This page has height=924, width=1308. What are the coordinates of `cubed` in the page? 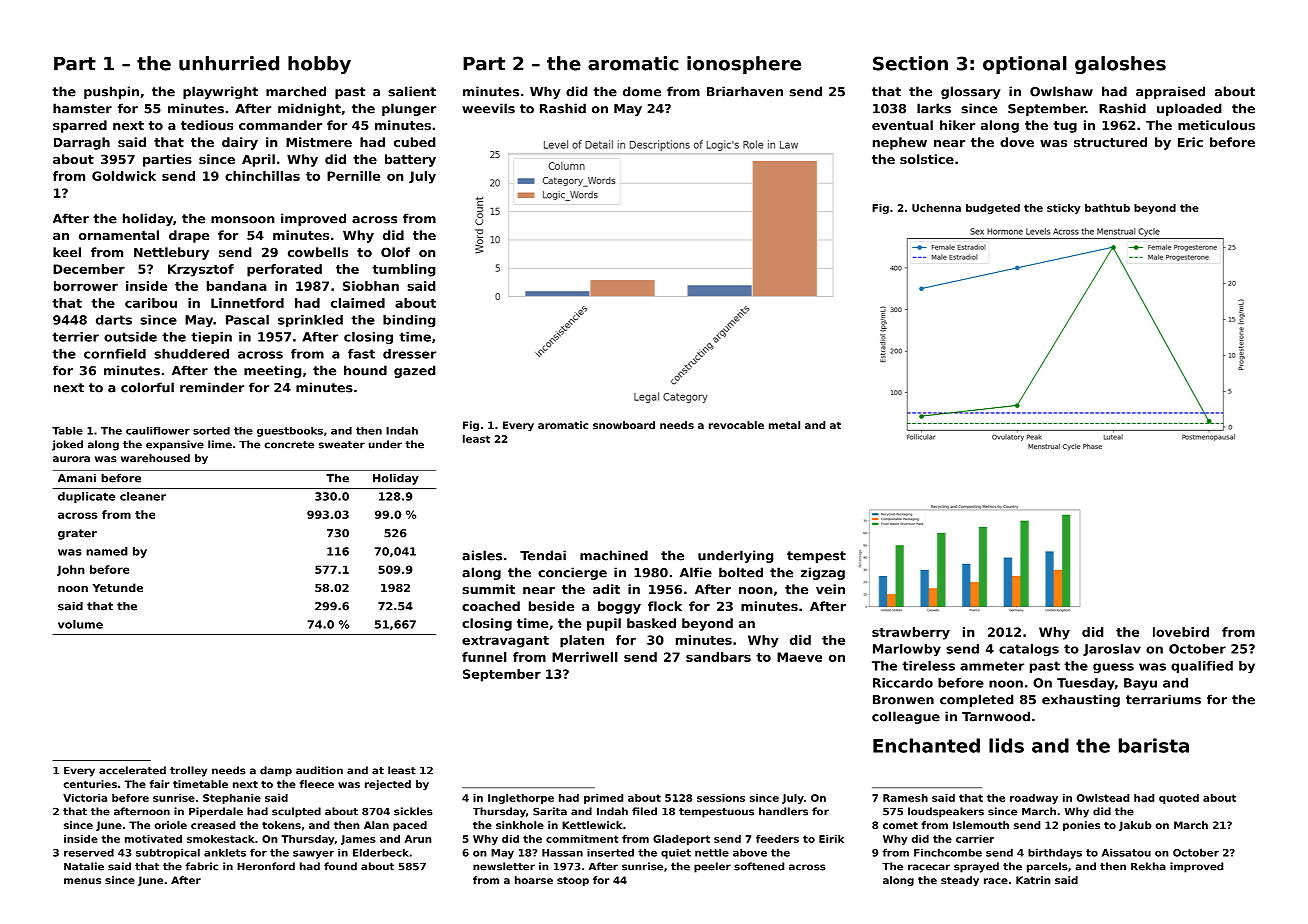 It's located at (414, 142).
